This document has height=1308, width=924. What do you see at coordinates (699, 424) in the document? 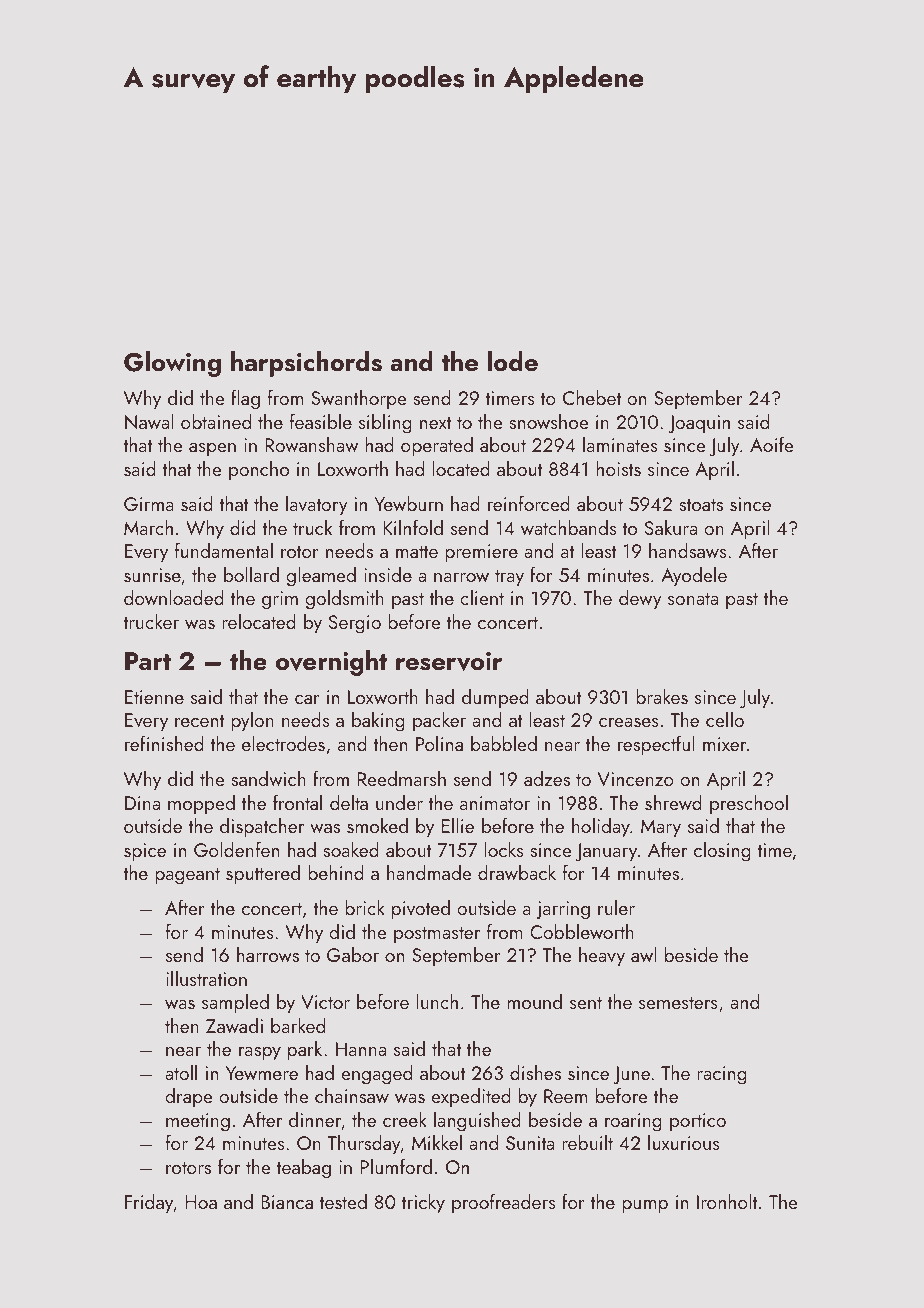
I see `Joaquin` at bounding box center [699, 424].
